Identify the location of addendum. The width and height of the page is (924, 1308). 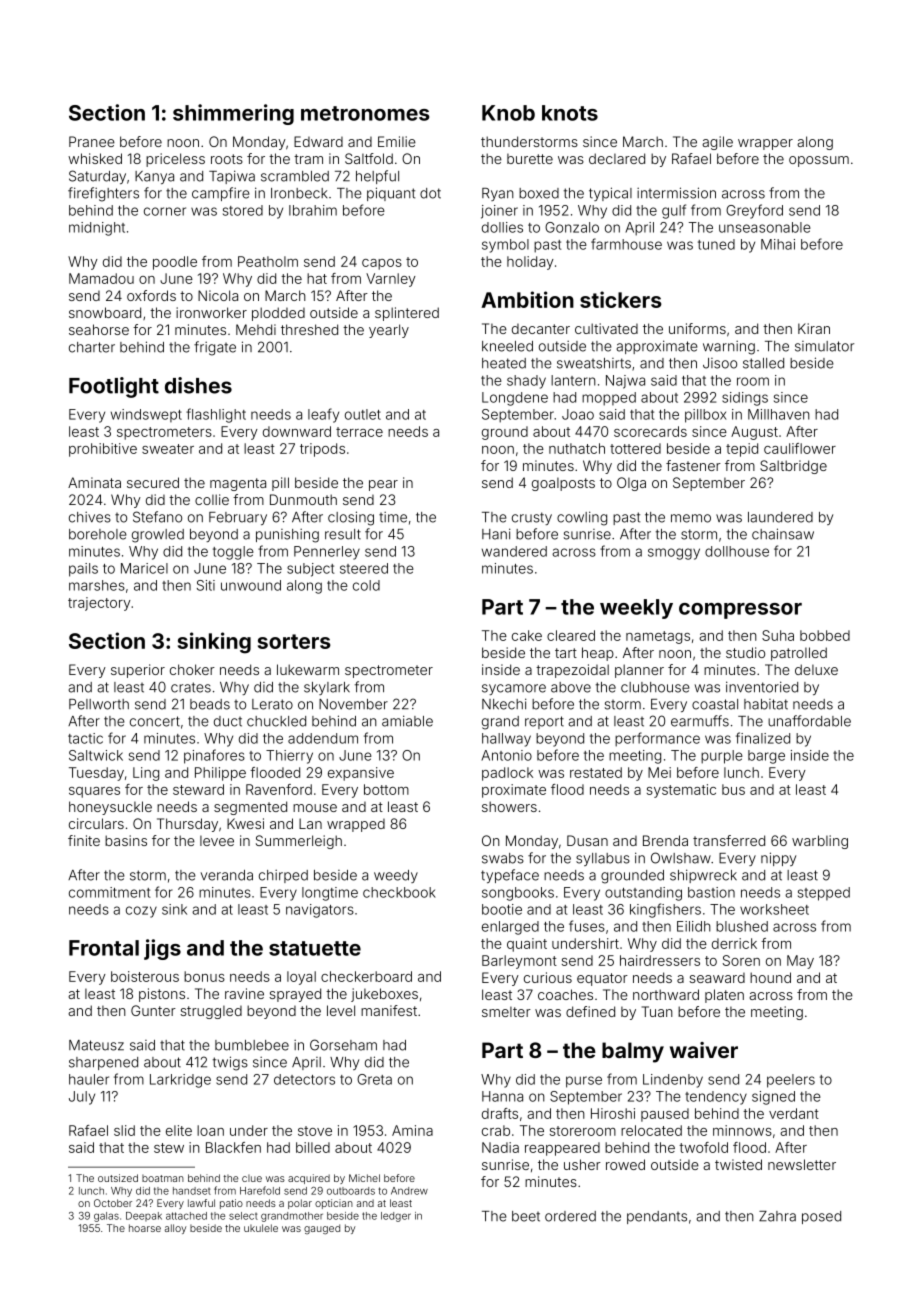
(323, 738).
